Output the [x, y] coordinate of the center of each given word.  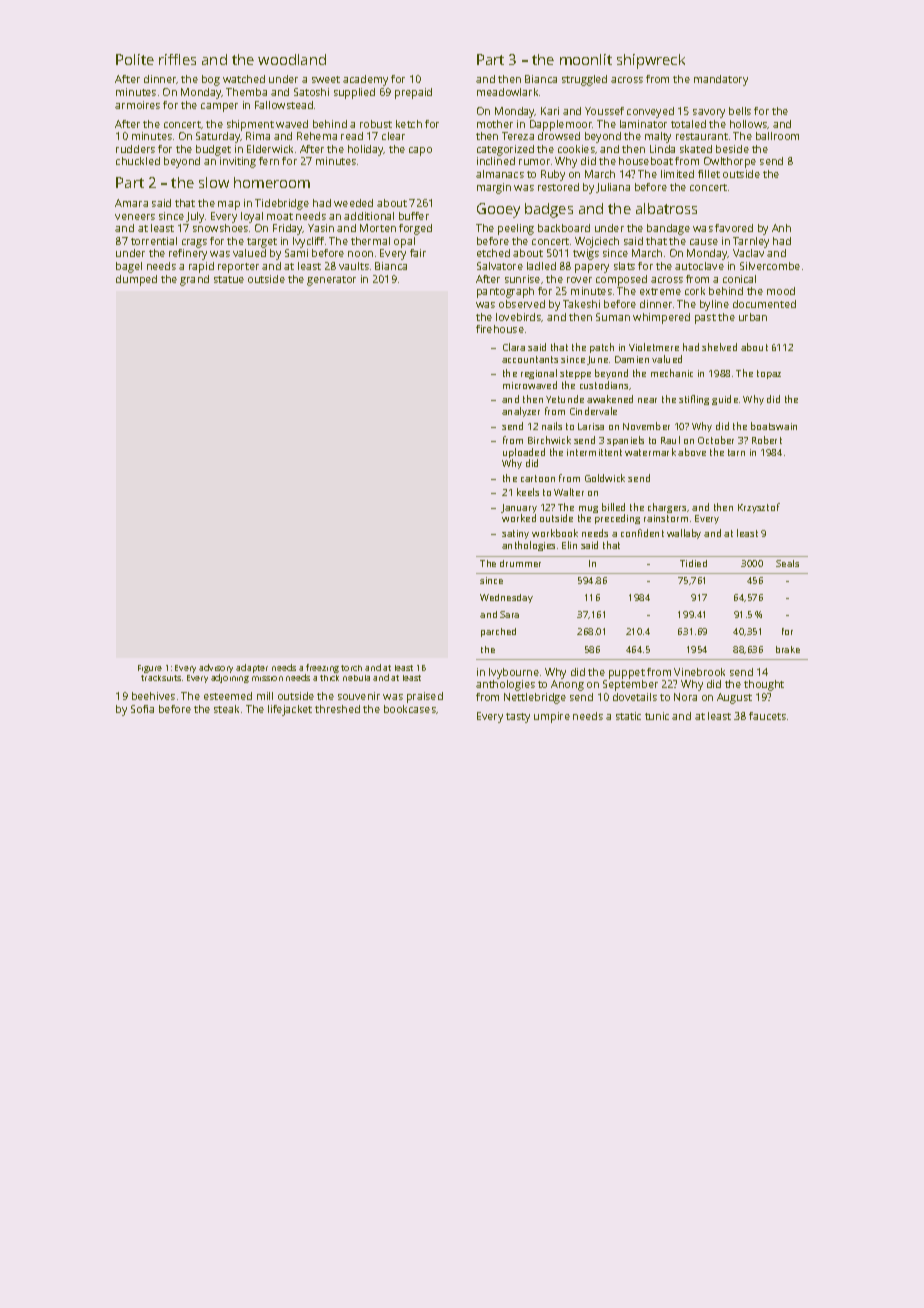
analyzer [521, 412]
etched [493, 253]
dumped [136, 280]
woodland [292, 59]
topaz [769, 374]
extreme [660, 291]
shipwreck [651, 61]
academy [365, 80]
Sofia [142, 709]
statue [229, 279]
